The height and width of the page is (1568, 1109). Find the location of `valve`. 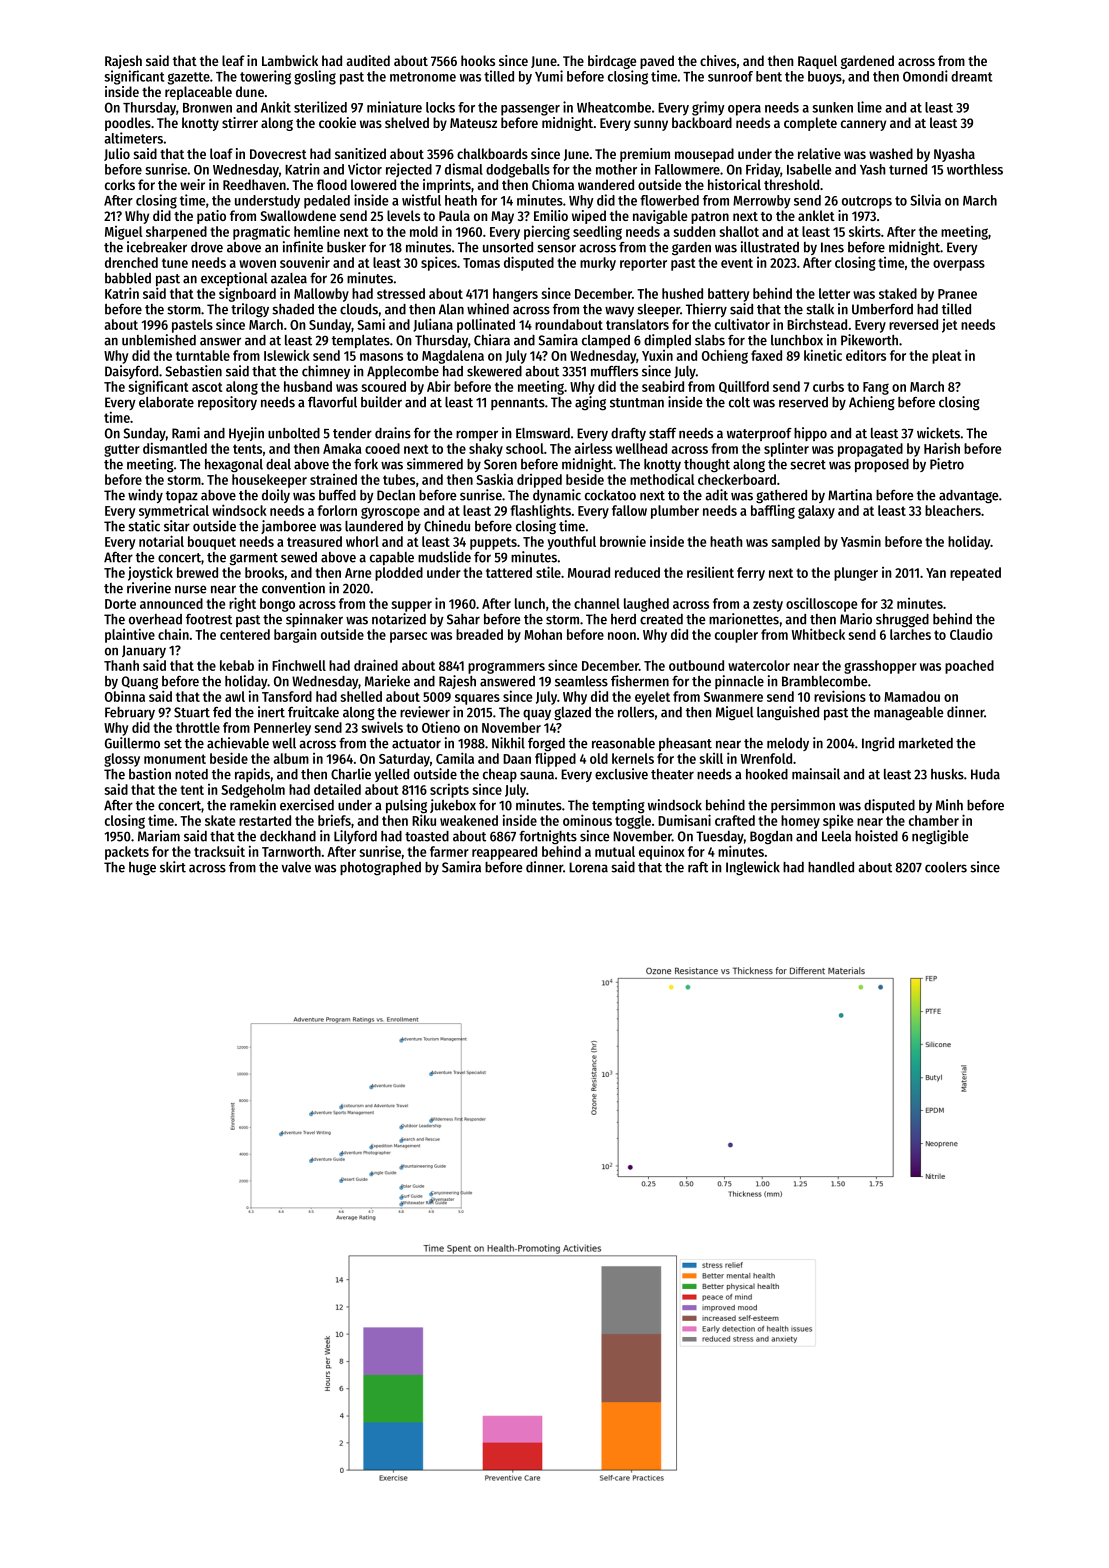

valve is located at coordinates (296, 867).
